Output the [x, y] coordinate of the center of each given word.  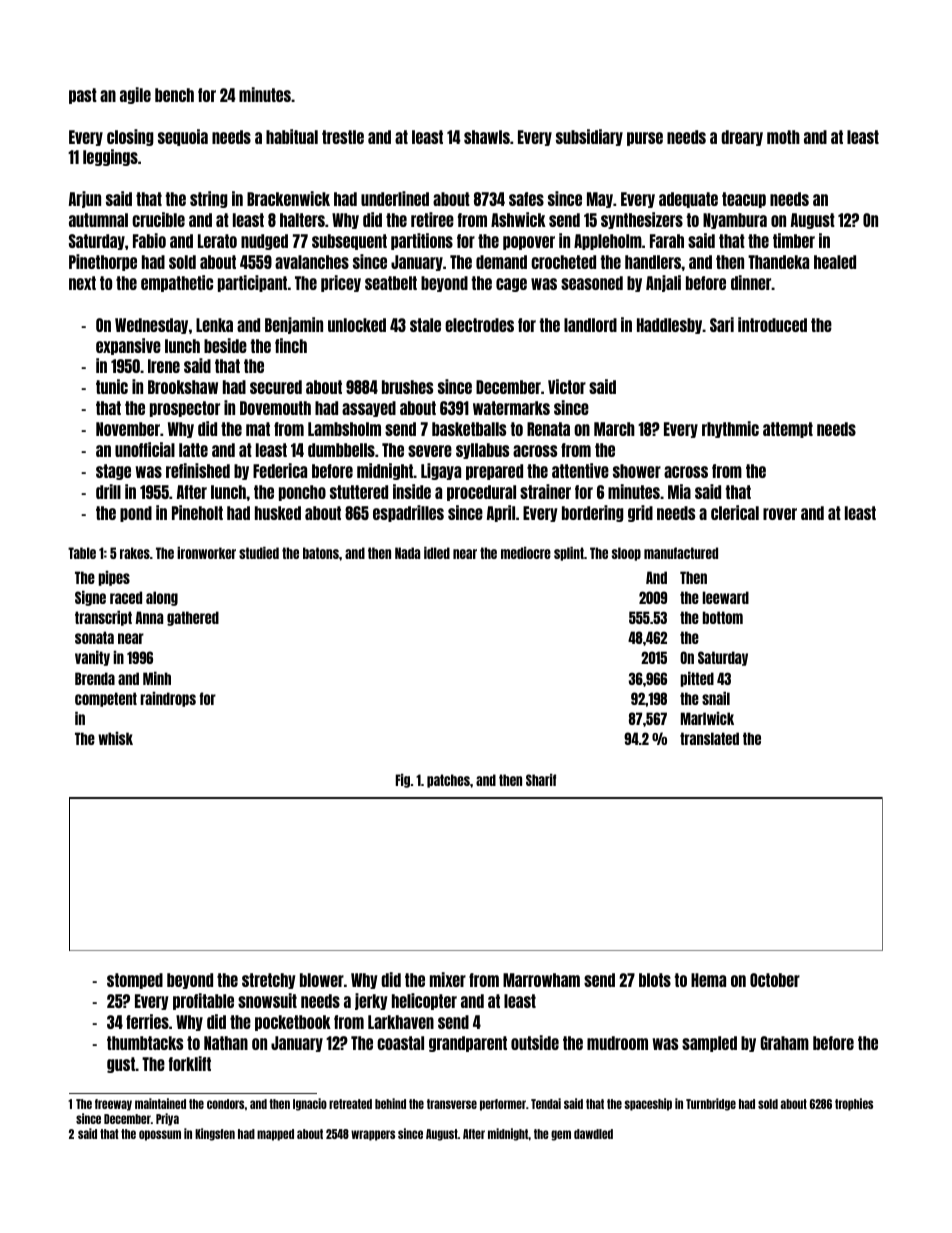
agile [135, 95]
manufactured [681, 553]
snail [716, 698]
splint [569, 554]
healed [835, 262]
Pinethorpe [103, 262]
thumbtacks [145, 1043]
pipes [114, 578]
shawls [487, 137]
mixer [448, 979]
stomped [135, 981]
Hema [708, 980]
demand [501, 262]
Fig [403, 781]
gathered [193, 618]
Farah [667, 241]
